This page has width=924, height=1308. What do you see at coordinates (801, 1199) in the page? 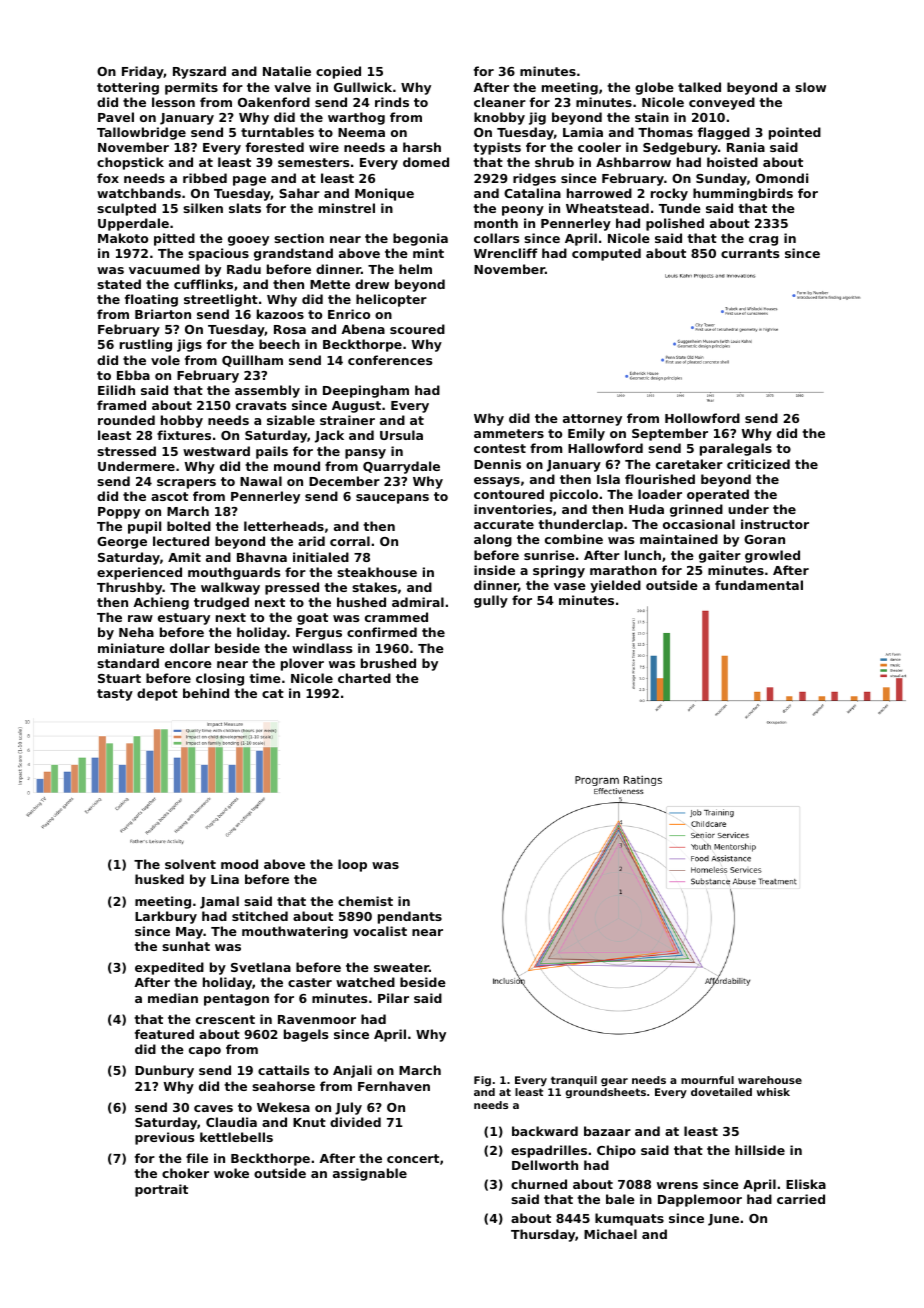
I see `carried` at bounding box center [801, 1199].
